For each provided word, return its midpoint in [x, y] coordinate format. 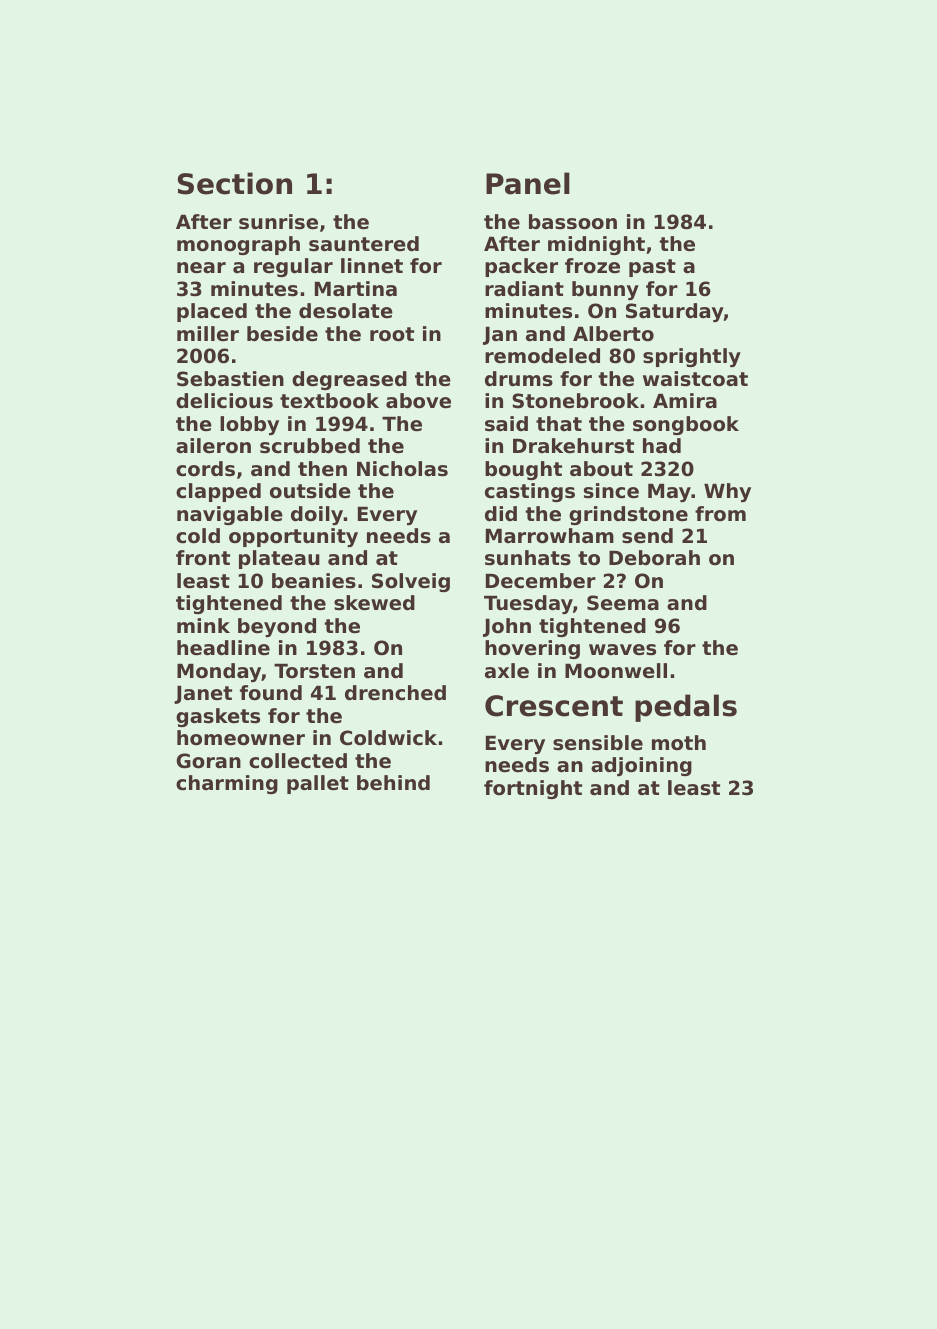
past [652, 268]
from [720, 514]
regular [293, 267]
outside [310, 491]
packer [521, 267]
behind [393, 783]
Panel [528, 183]
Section [235, 183]
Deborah [654, 558]
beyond [277, 627]
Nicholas [402, 469]
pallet [318, 784]
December [541, 581]
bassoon [573, 222]
